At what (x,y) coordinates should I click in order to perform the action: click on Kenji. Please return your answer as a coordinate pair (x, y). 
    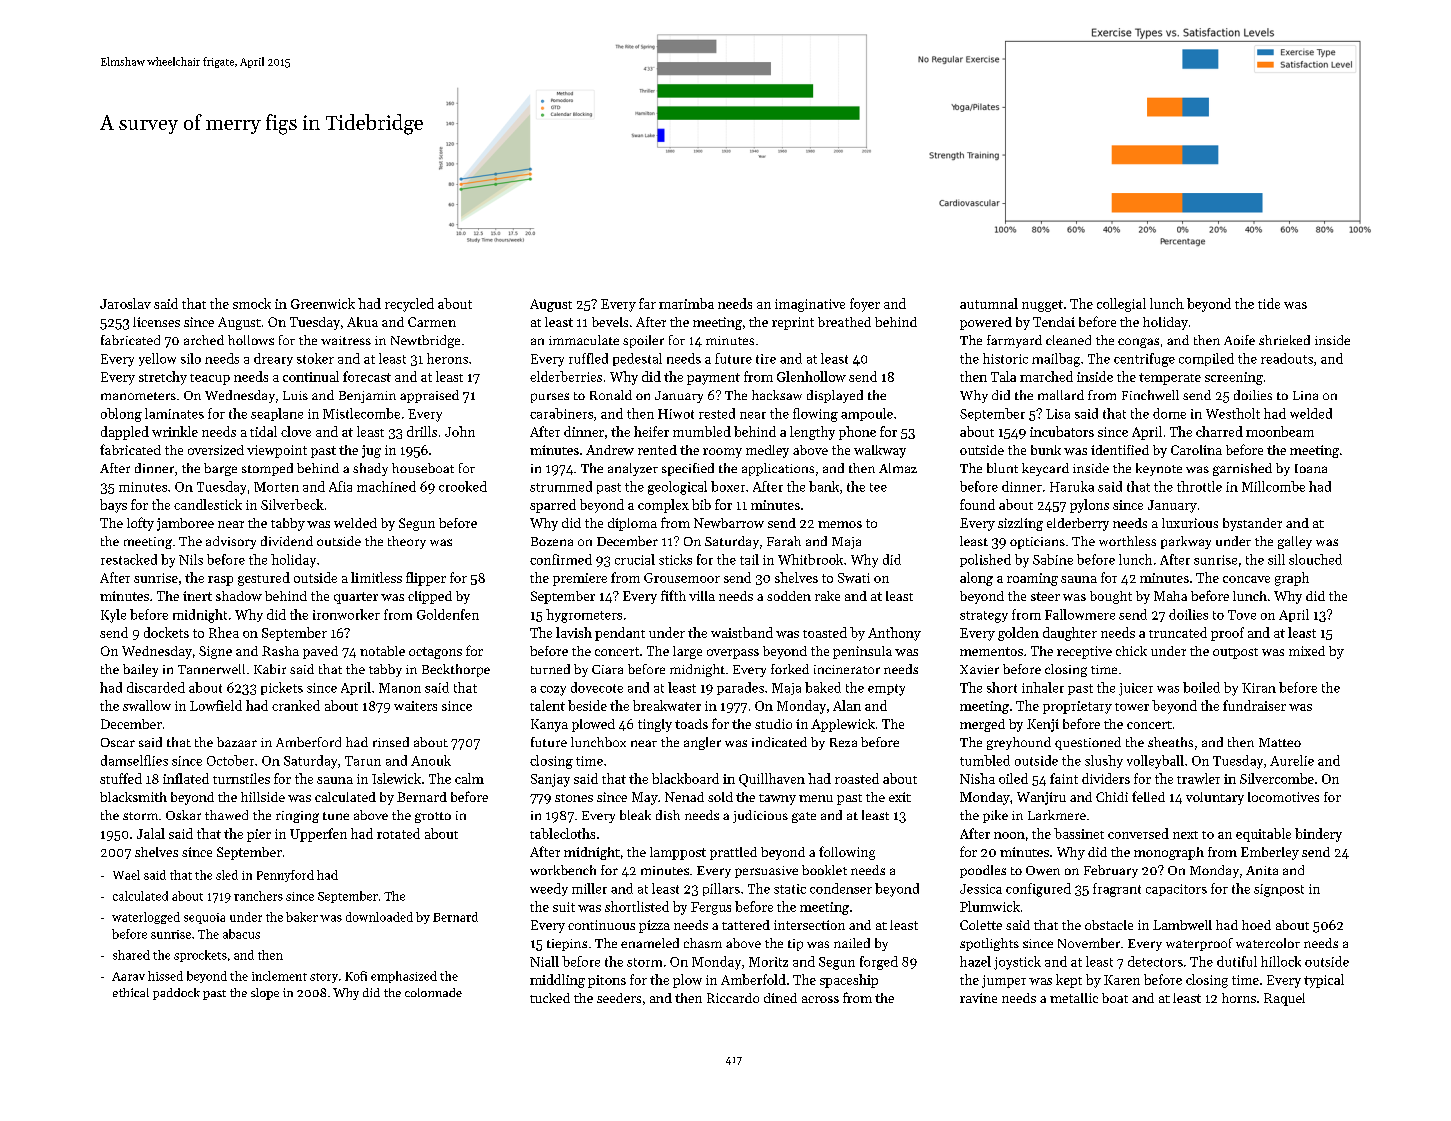
    Looking at the image, I should click on (1043, 725).
